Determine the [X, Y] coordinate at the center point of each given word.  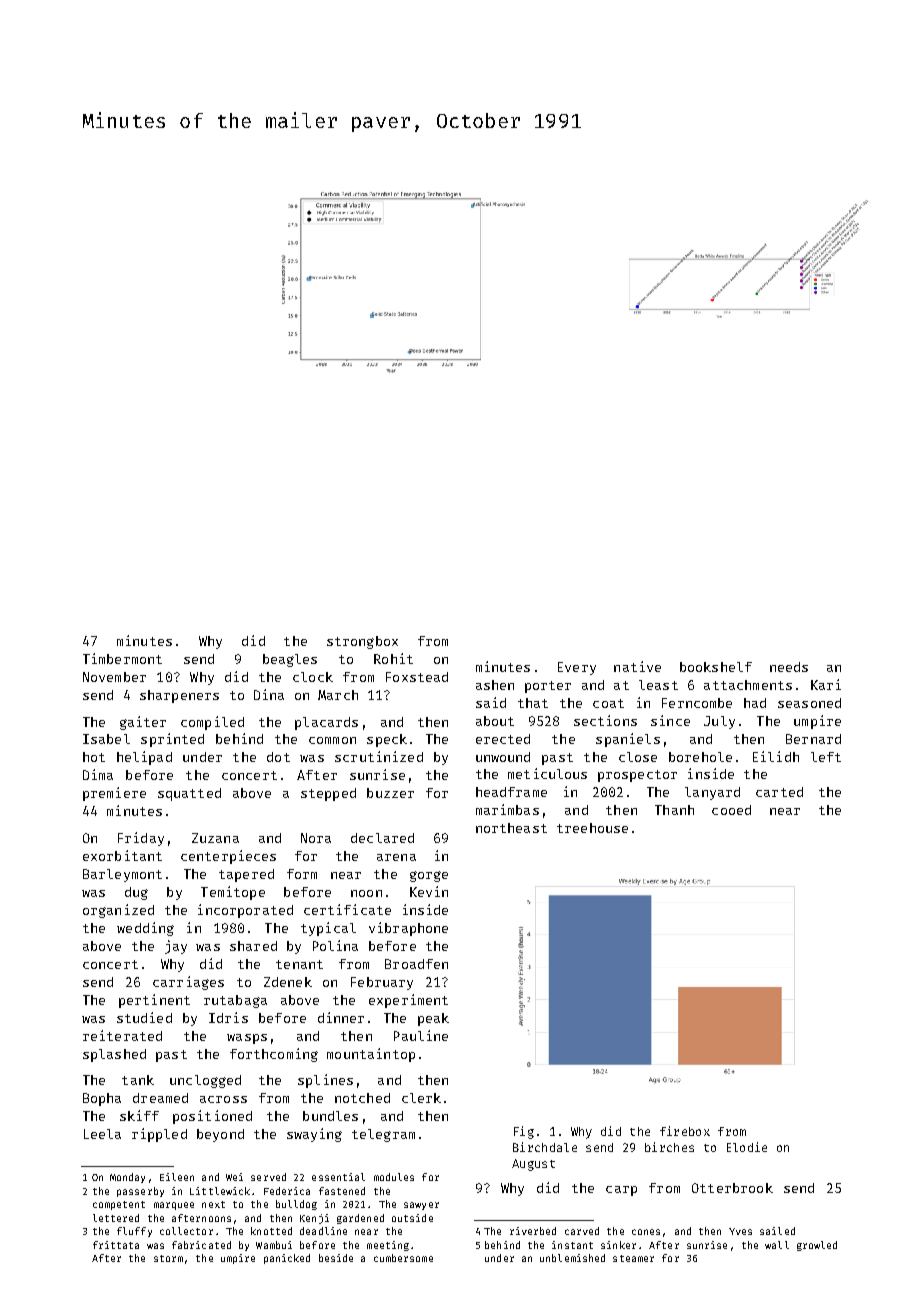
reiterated [122, 1035]
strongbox [362, 642]
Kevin [429, 891]
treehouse [592, 828]
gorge [429, 876]
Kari [826, 684]
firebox [685, 1131]
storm [168, 1258]
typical [328, 929]
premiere [114, 794]
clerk [421, 1098]
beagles [290, 660]
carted [779, 792]
